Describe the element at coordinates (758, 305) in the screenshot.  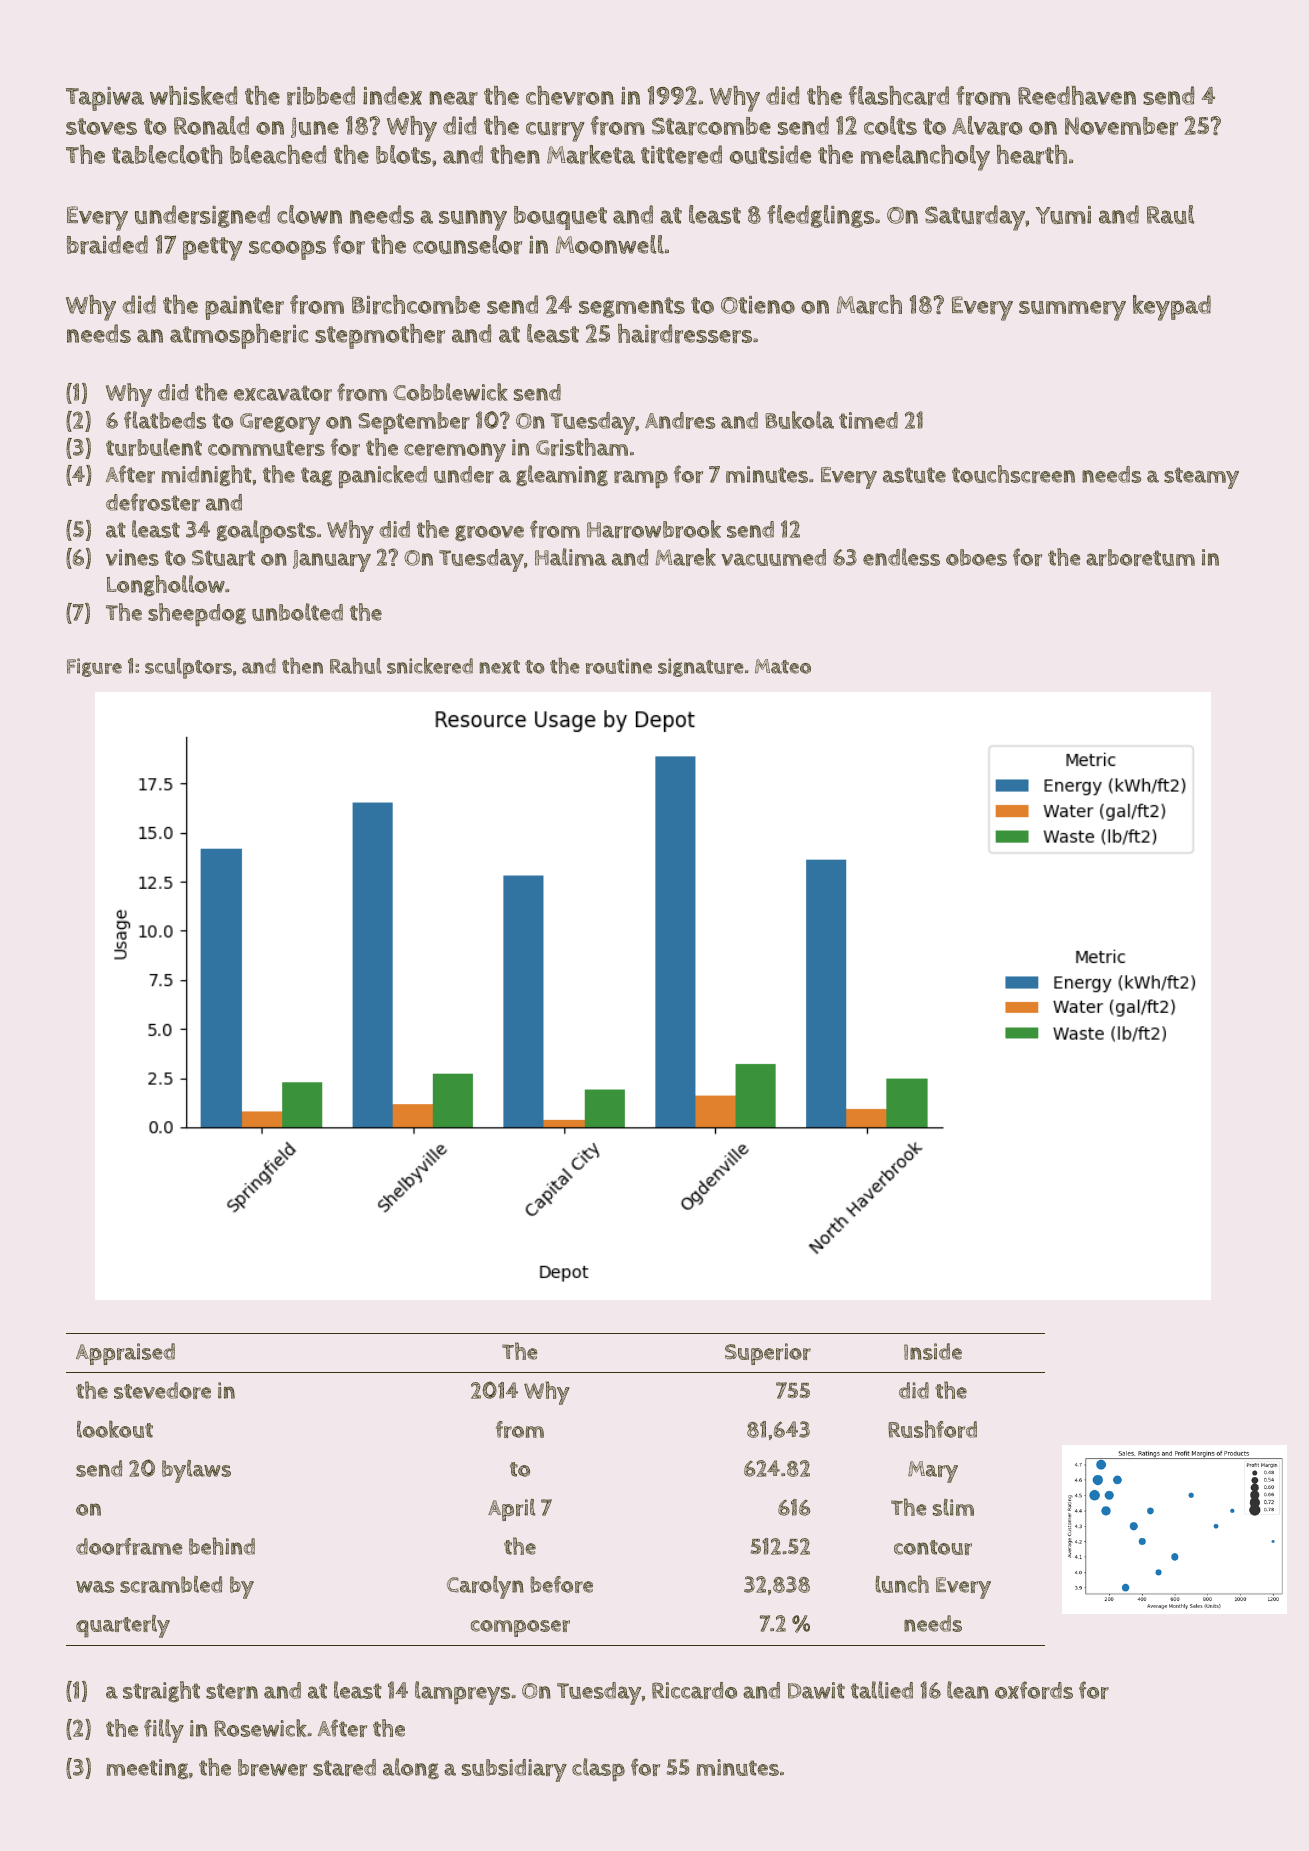
I see `Otieno` at that location.
